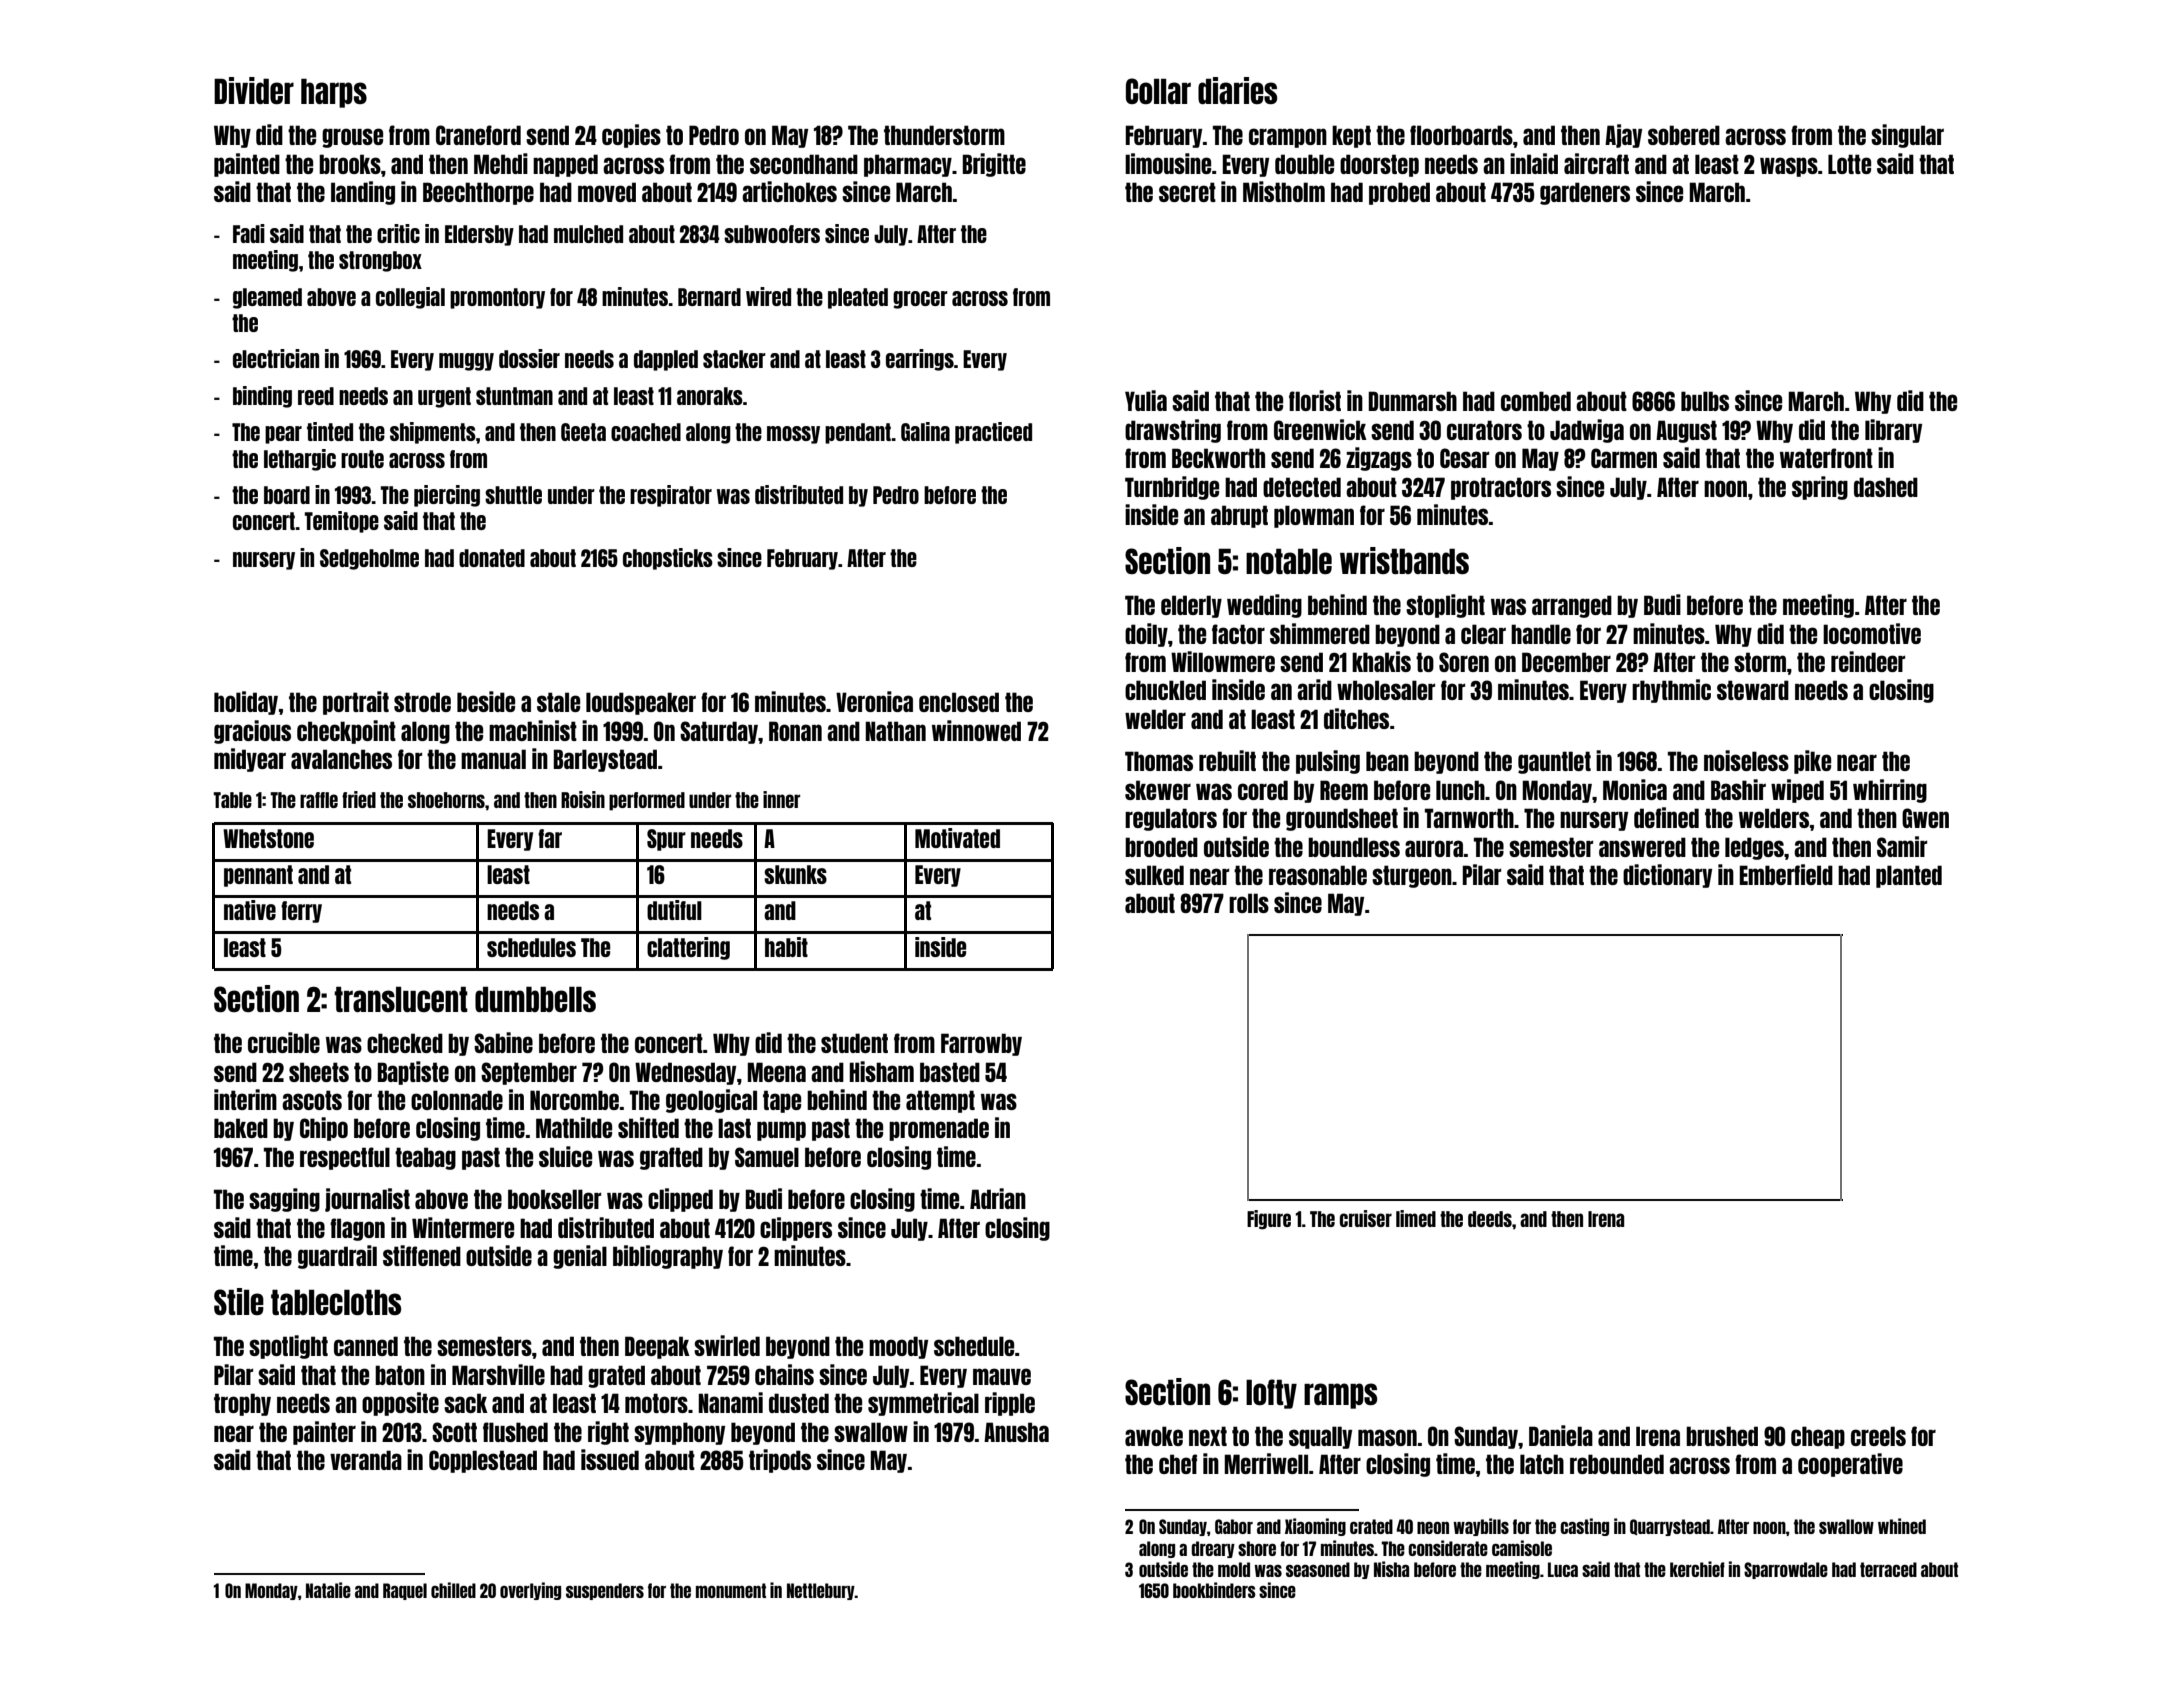 The height and width of the page is (1683, 2178). I want to click on Whetstone, so click(268, 838).
